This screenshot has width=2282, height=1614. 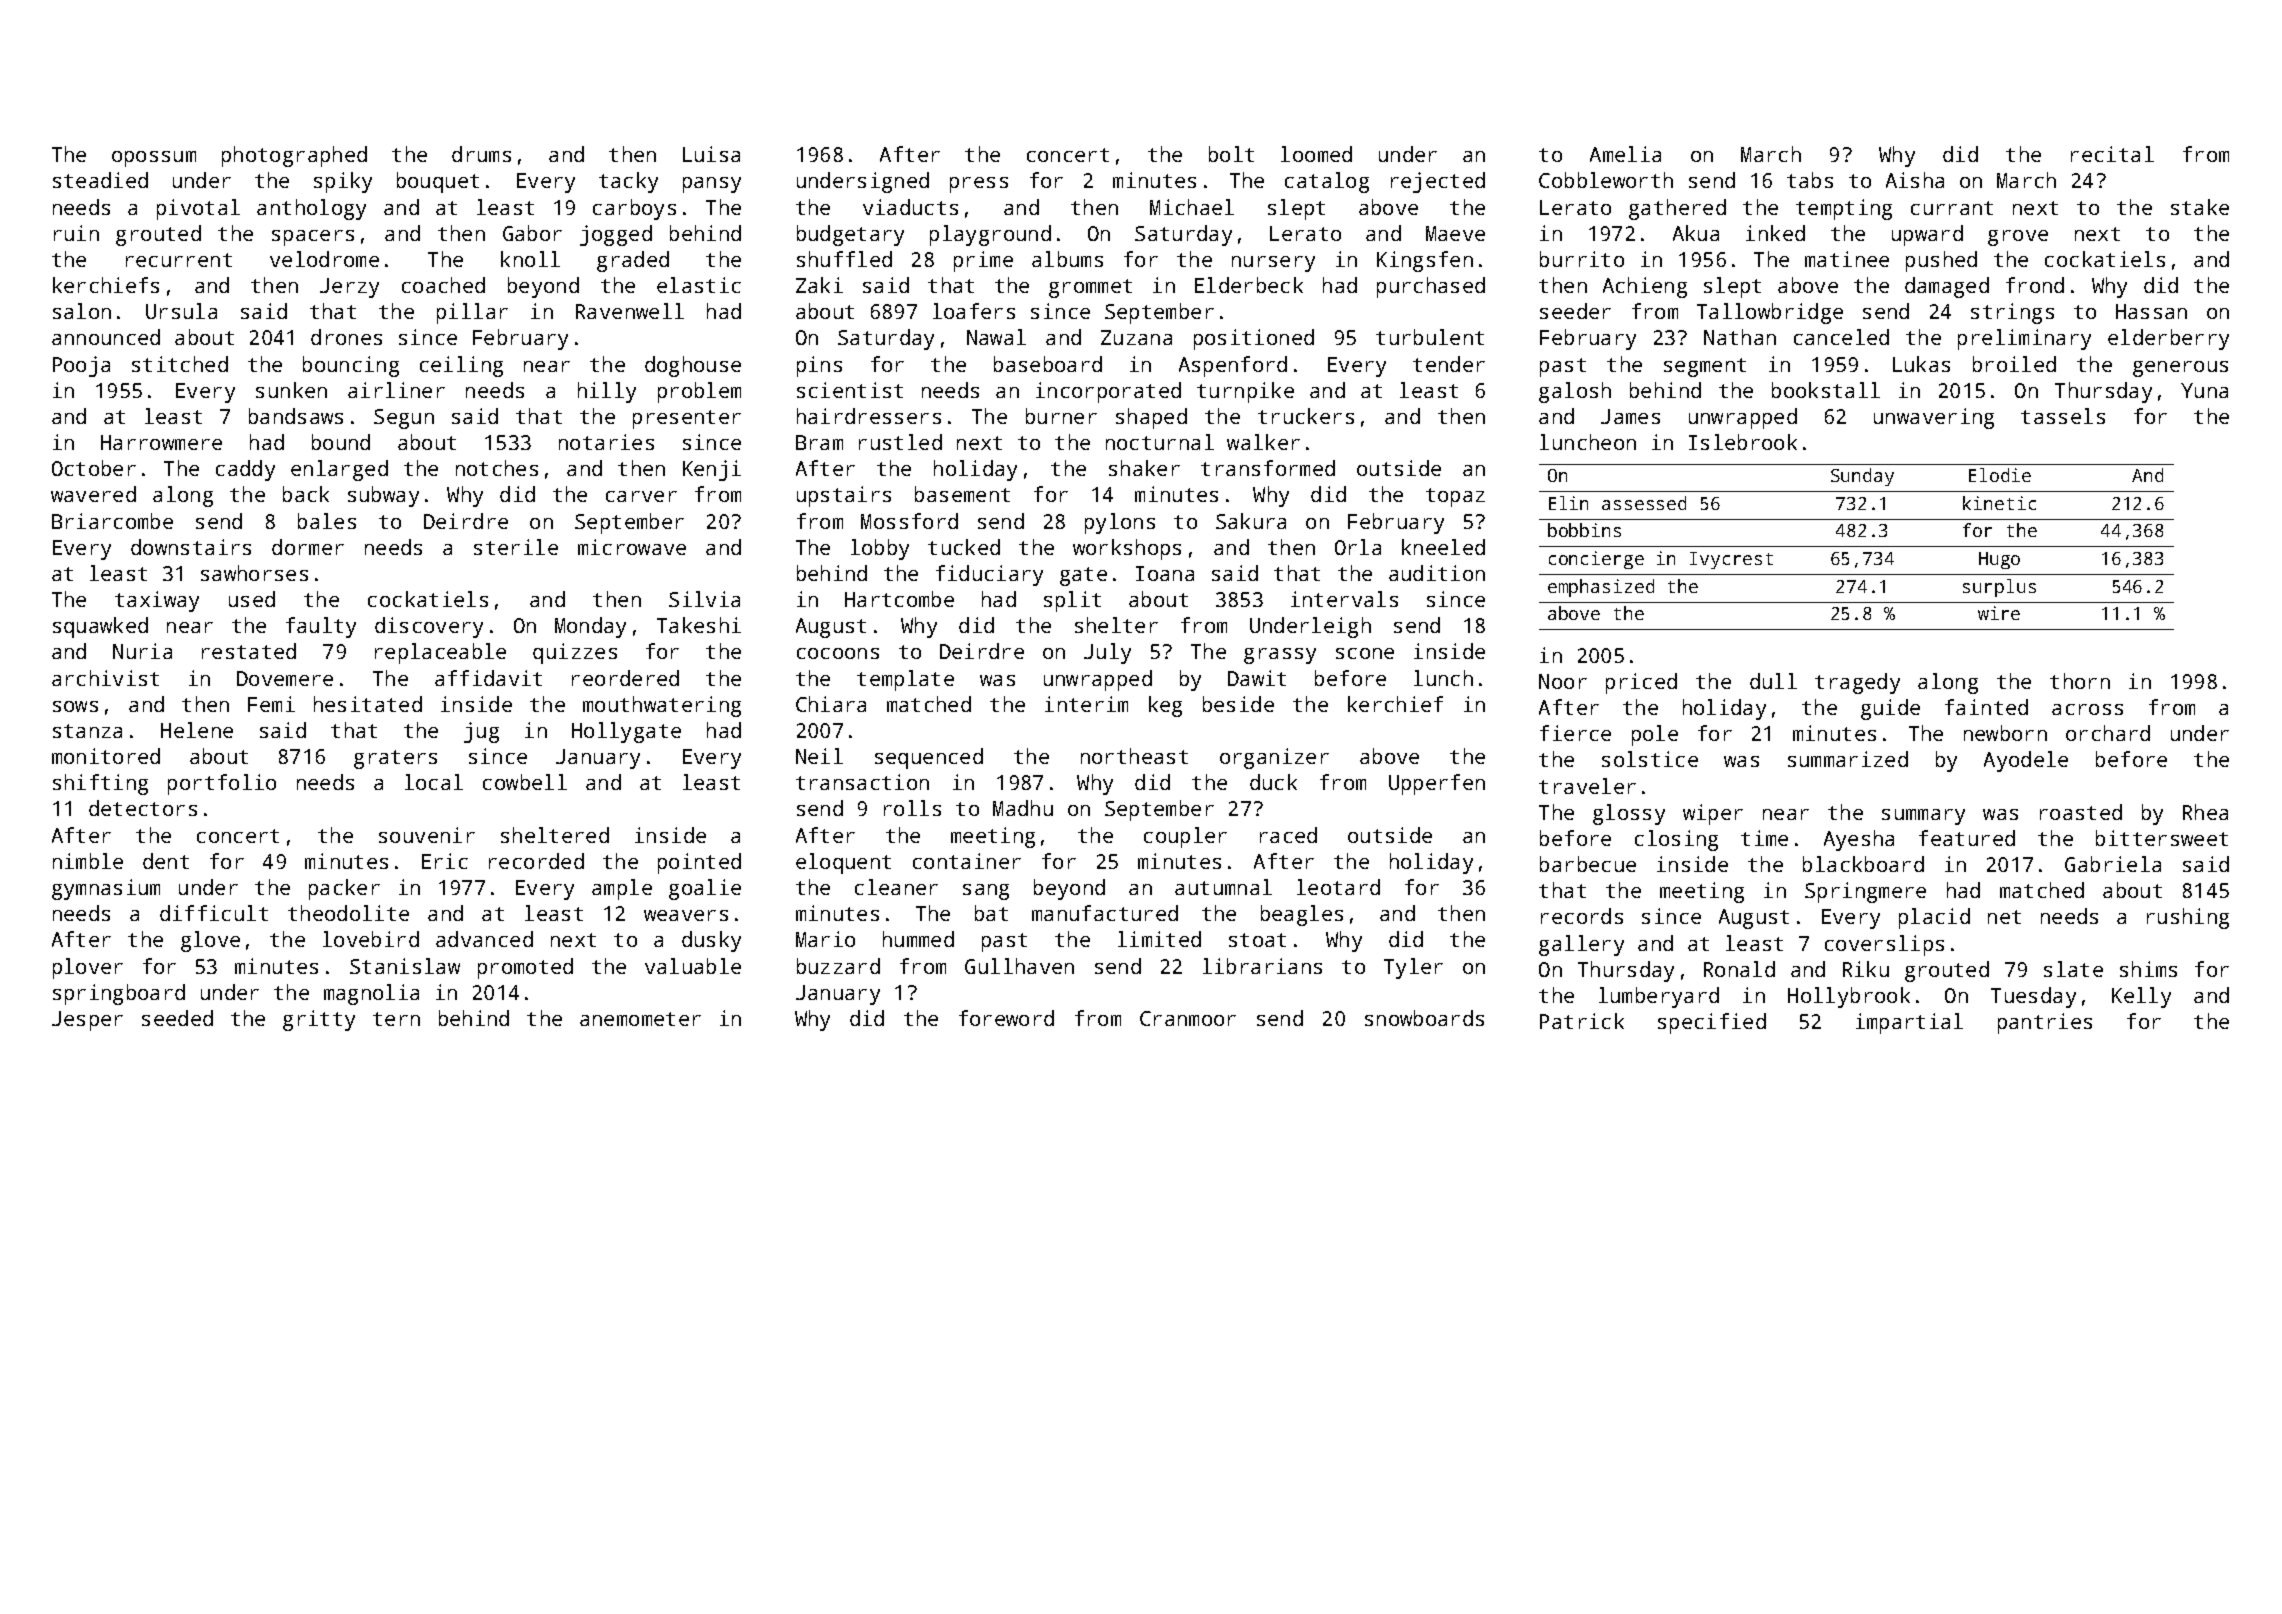 I want to click on salon, so click(x=82, y=311).
